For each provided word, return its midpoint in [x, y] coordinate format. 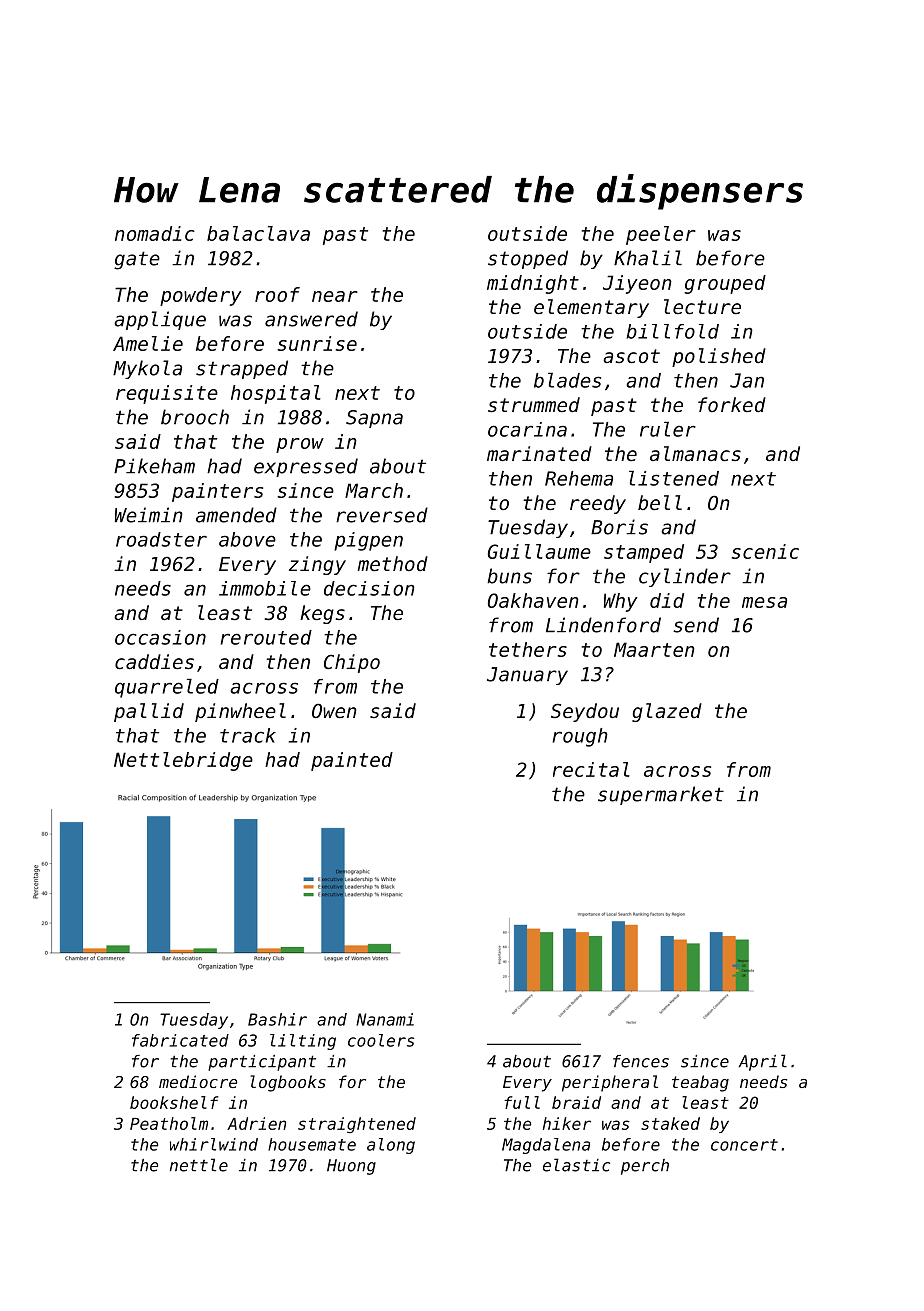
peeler [661, 235]
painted [352, 761]
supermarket [661, 795]
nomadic [155, 233]
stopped [528, 259]
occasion [160, 637]
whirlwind [214, 1144]
